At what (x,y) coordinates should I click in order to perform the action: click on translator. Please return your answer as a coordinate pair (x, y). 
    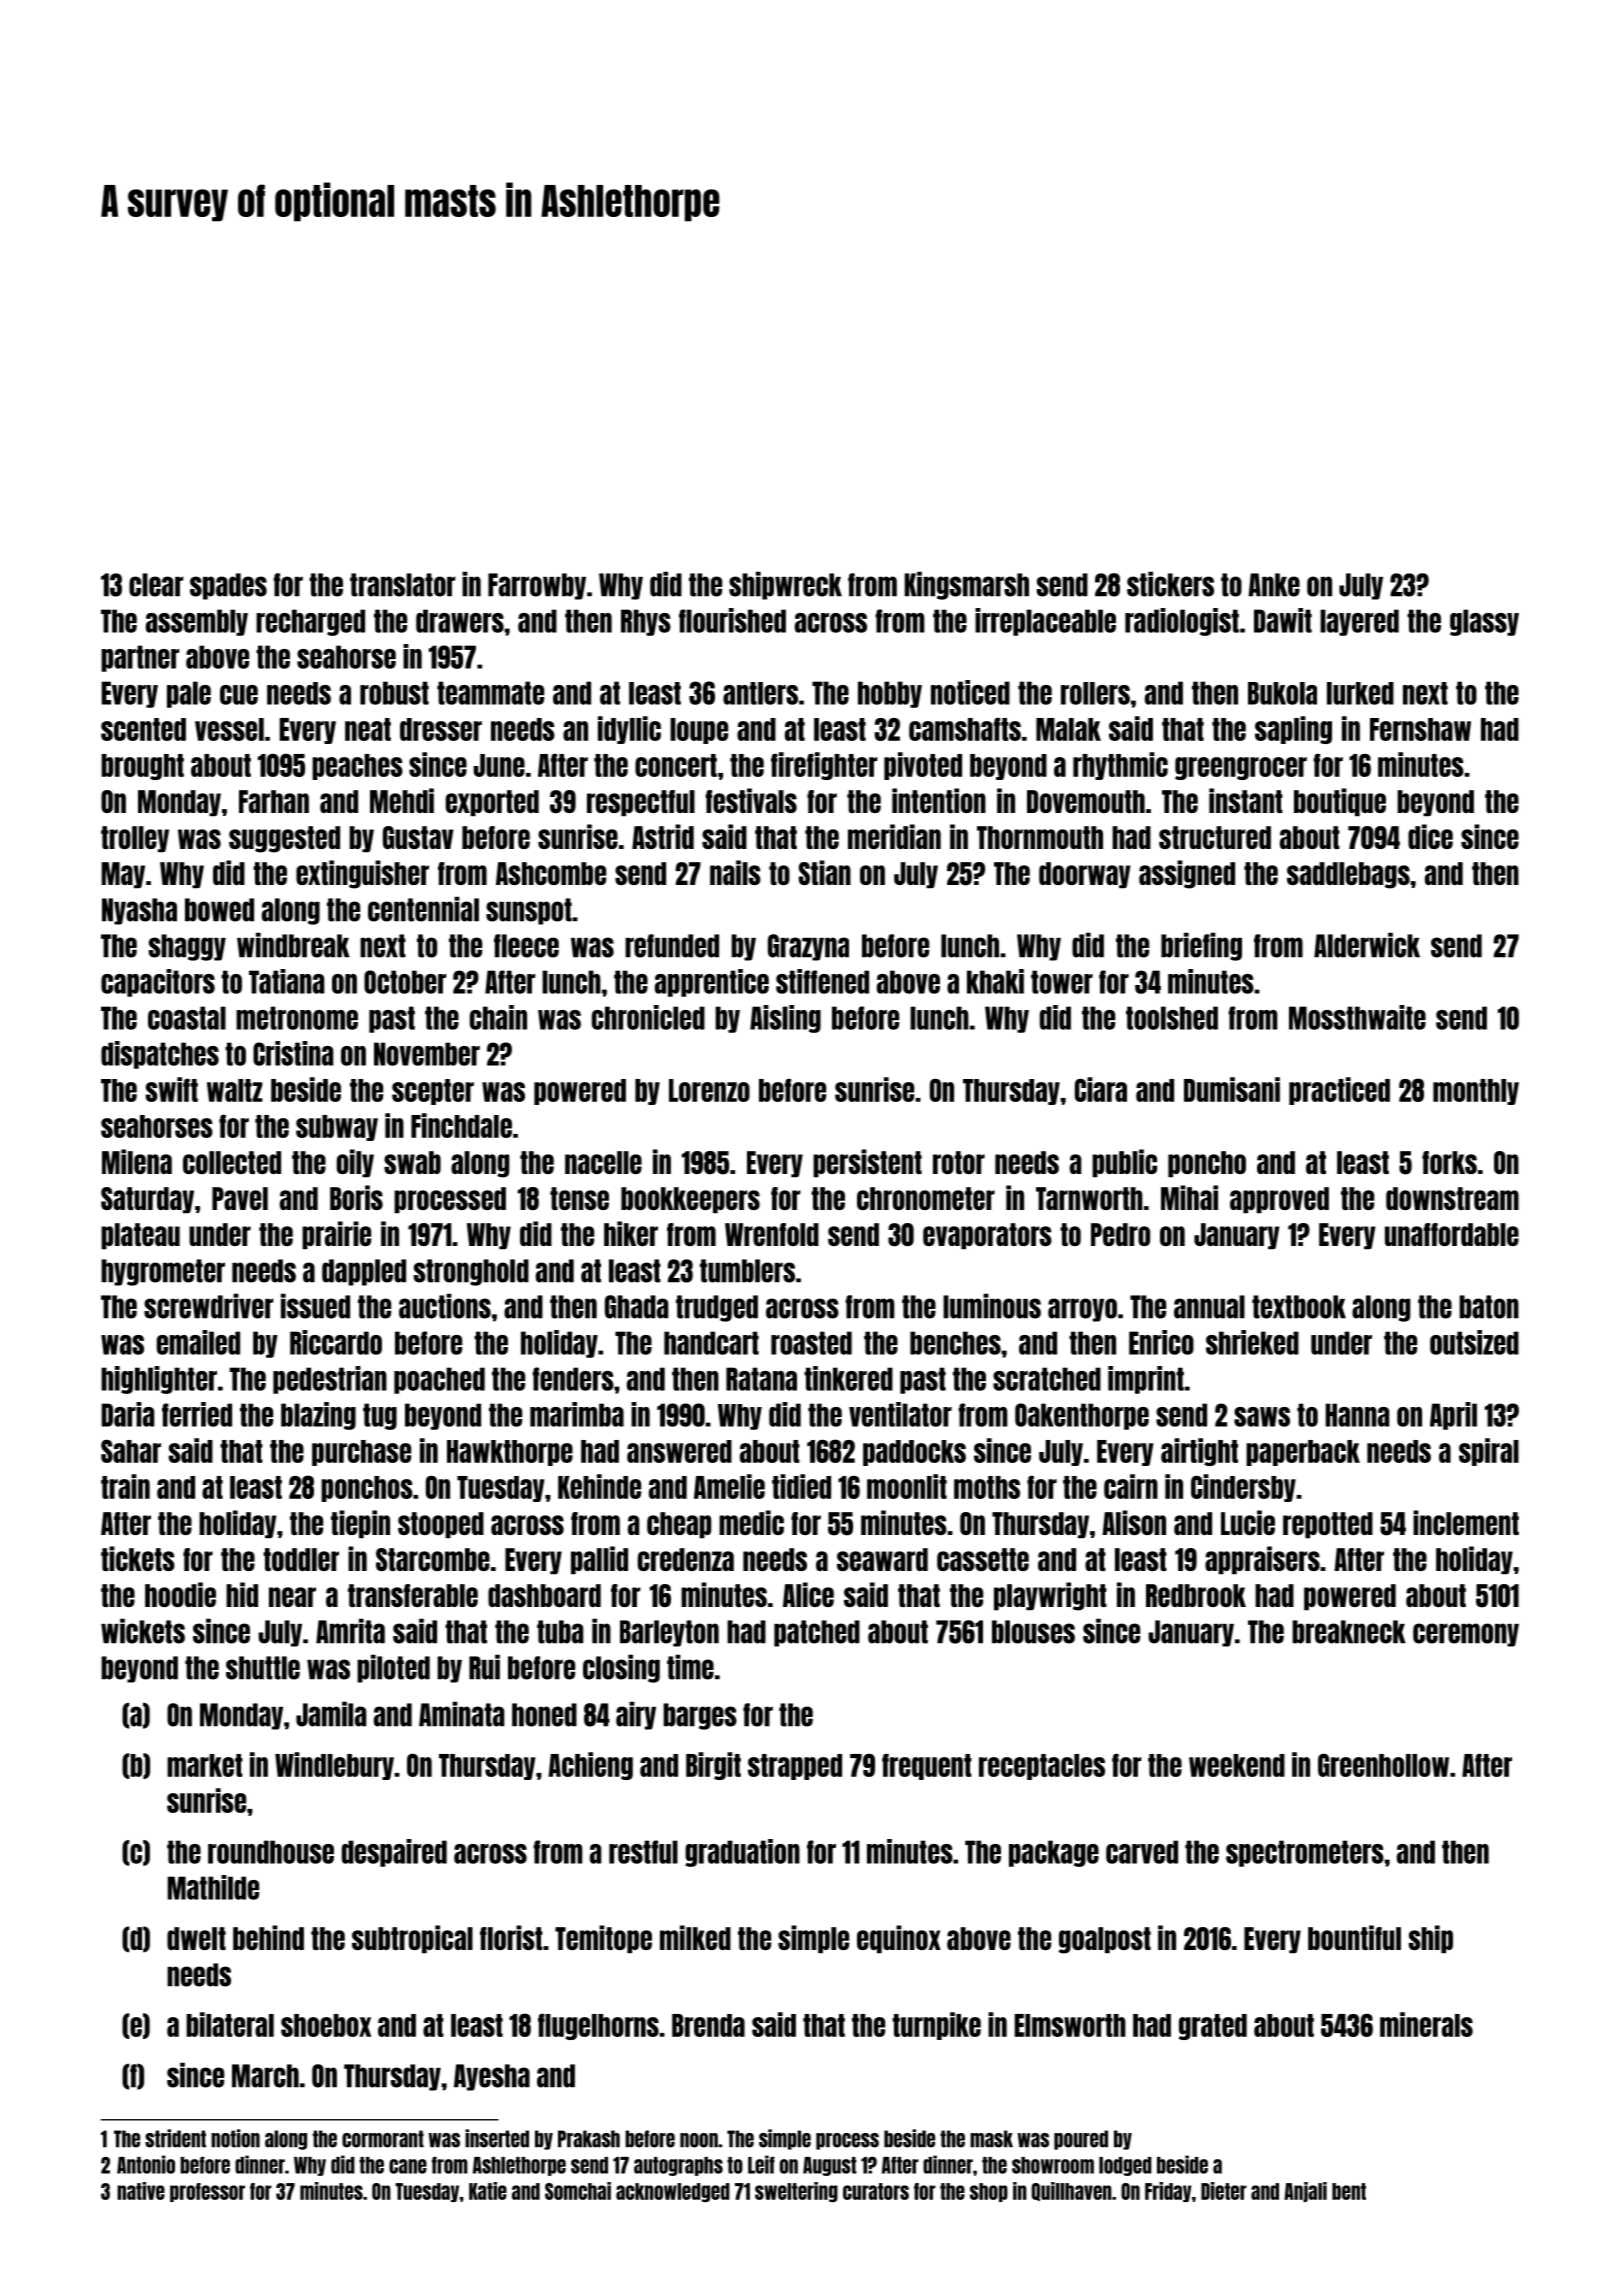
    Looking at the image, I should click on (402, 585).
